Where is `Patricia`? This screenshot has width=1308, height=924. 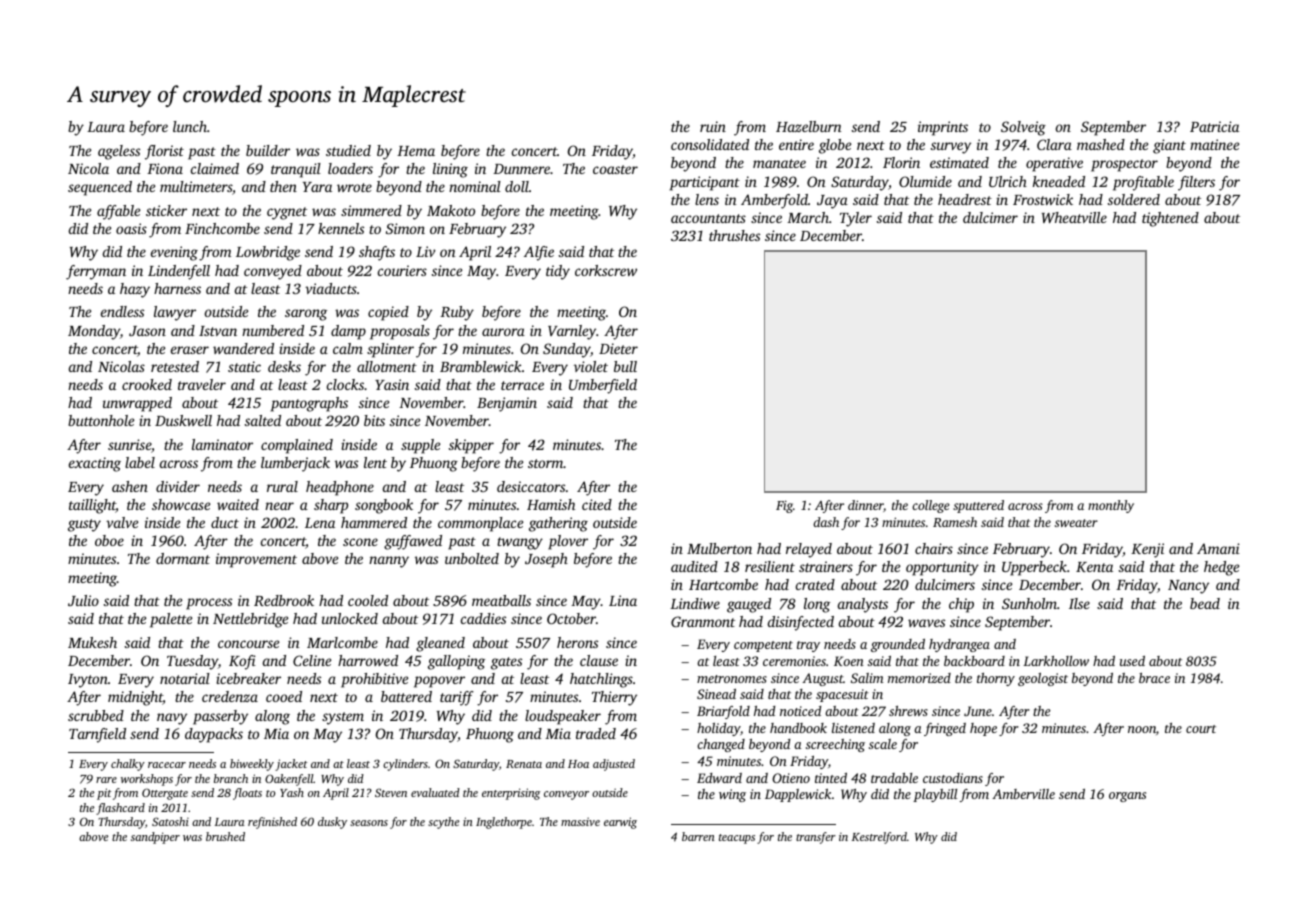 Patricia is located at coordinates (1214, 126).
